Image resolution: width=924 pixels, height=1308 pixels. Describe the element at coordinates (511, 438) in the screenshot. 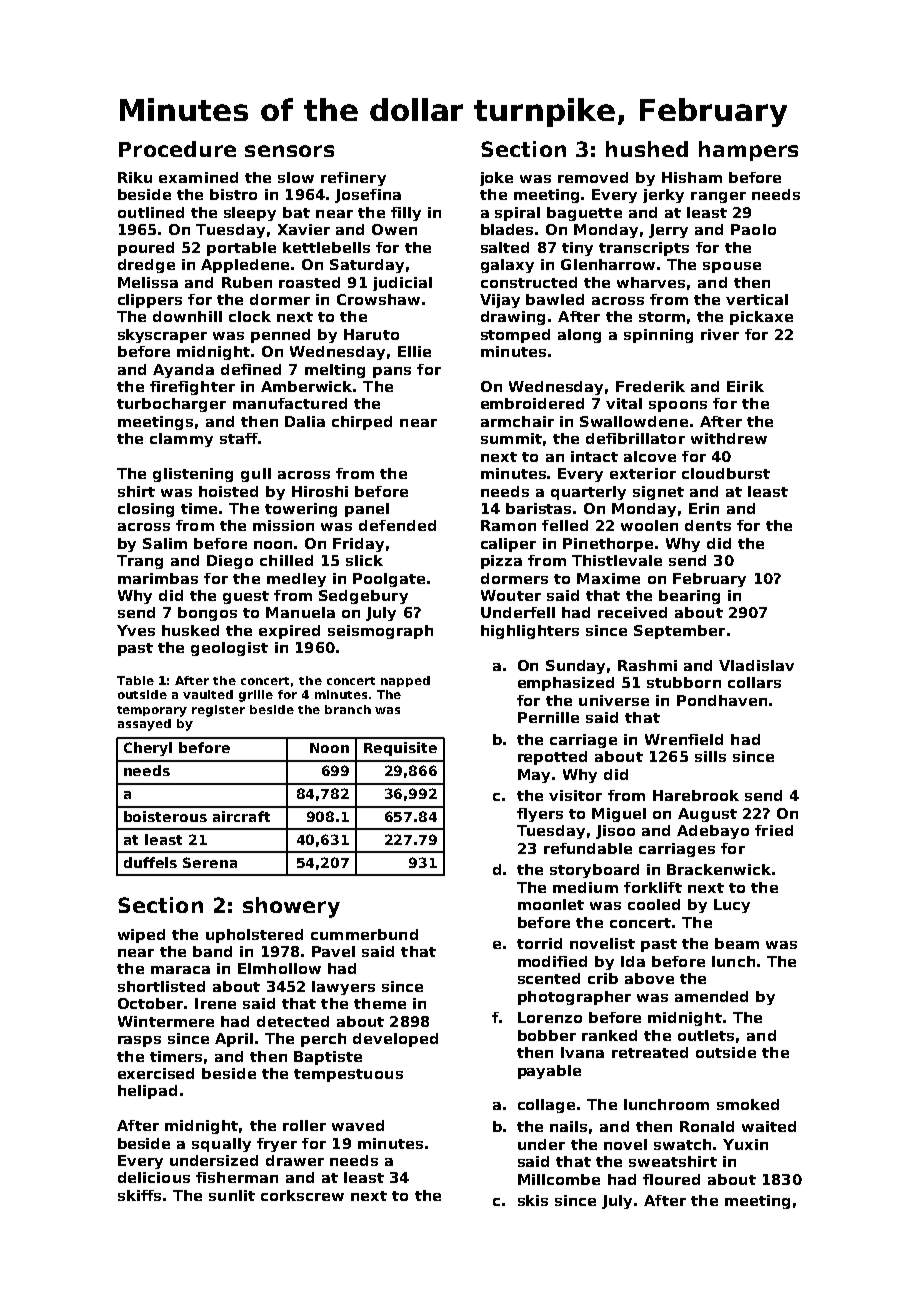

I see `summit` at that location.
